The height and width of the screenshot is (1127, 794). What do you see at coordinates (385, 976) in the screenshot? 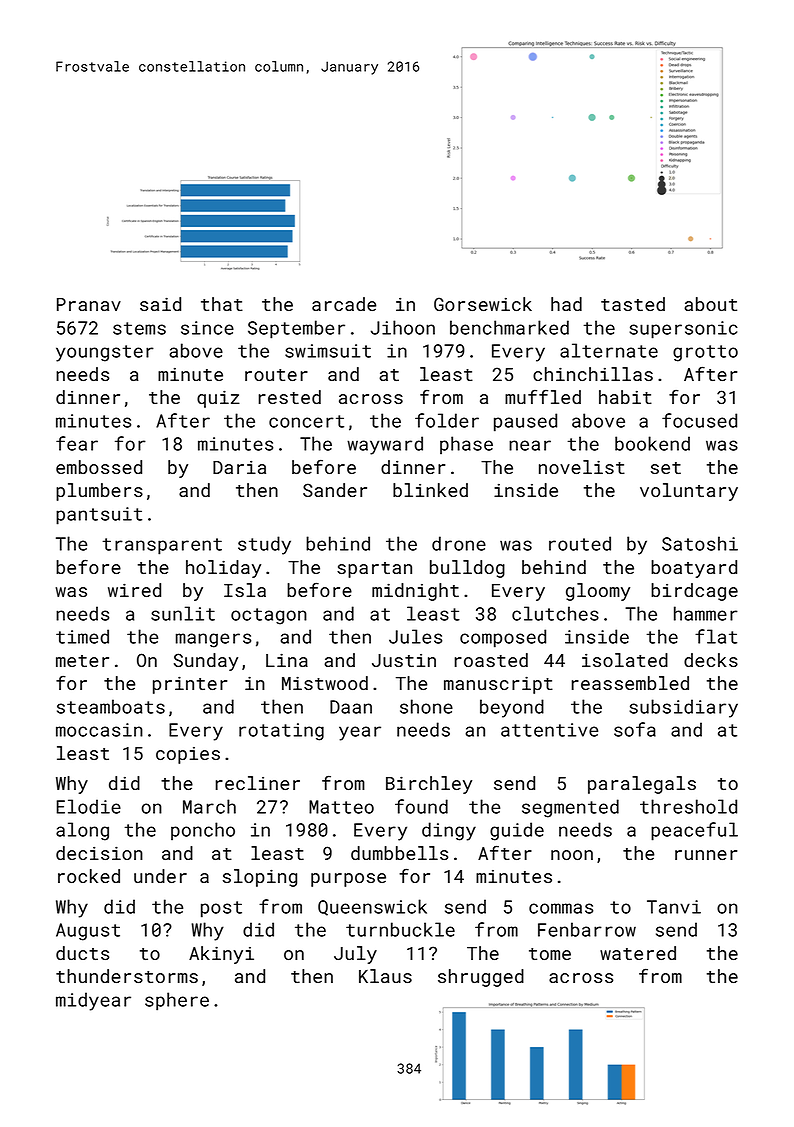
I see `Klaus` at bounding box center [385, 976].
